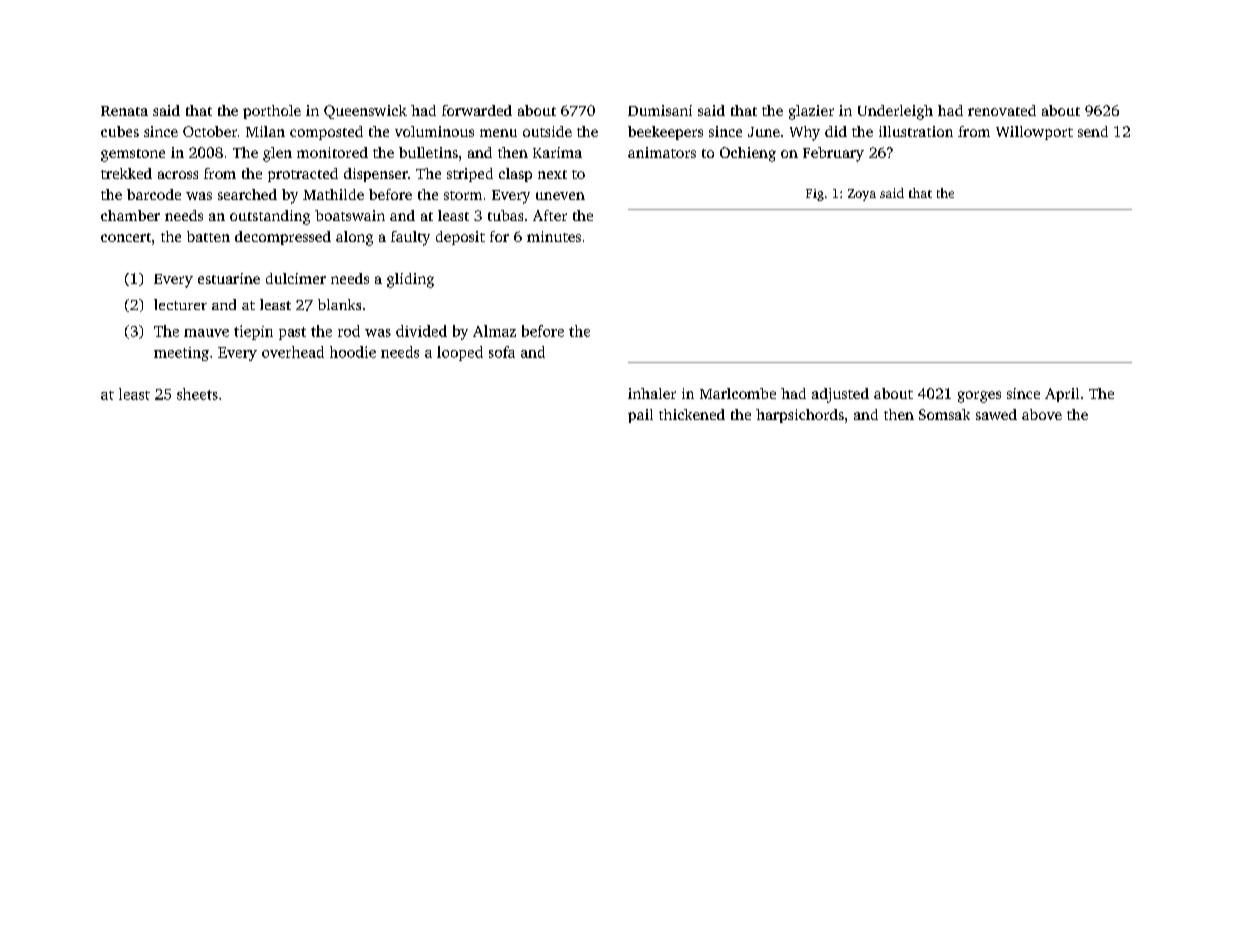 Image resolution: width=1233 pixels, height=952 pixels. I want to click on gliding, so click(410, 280).
